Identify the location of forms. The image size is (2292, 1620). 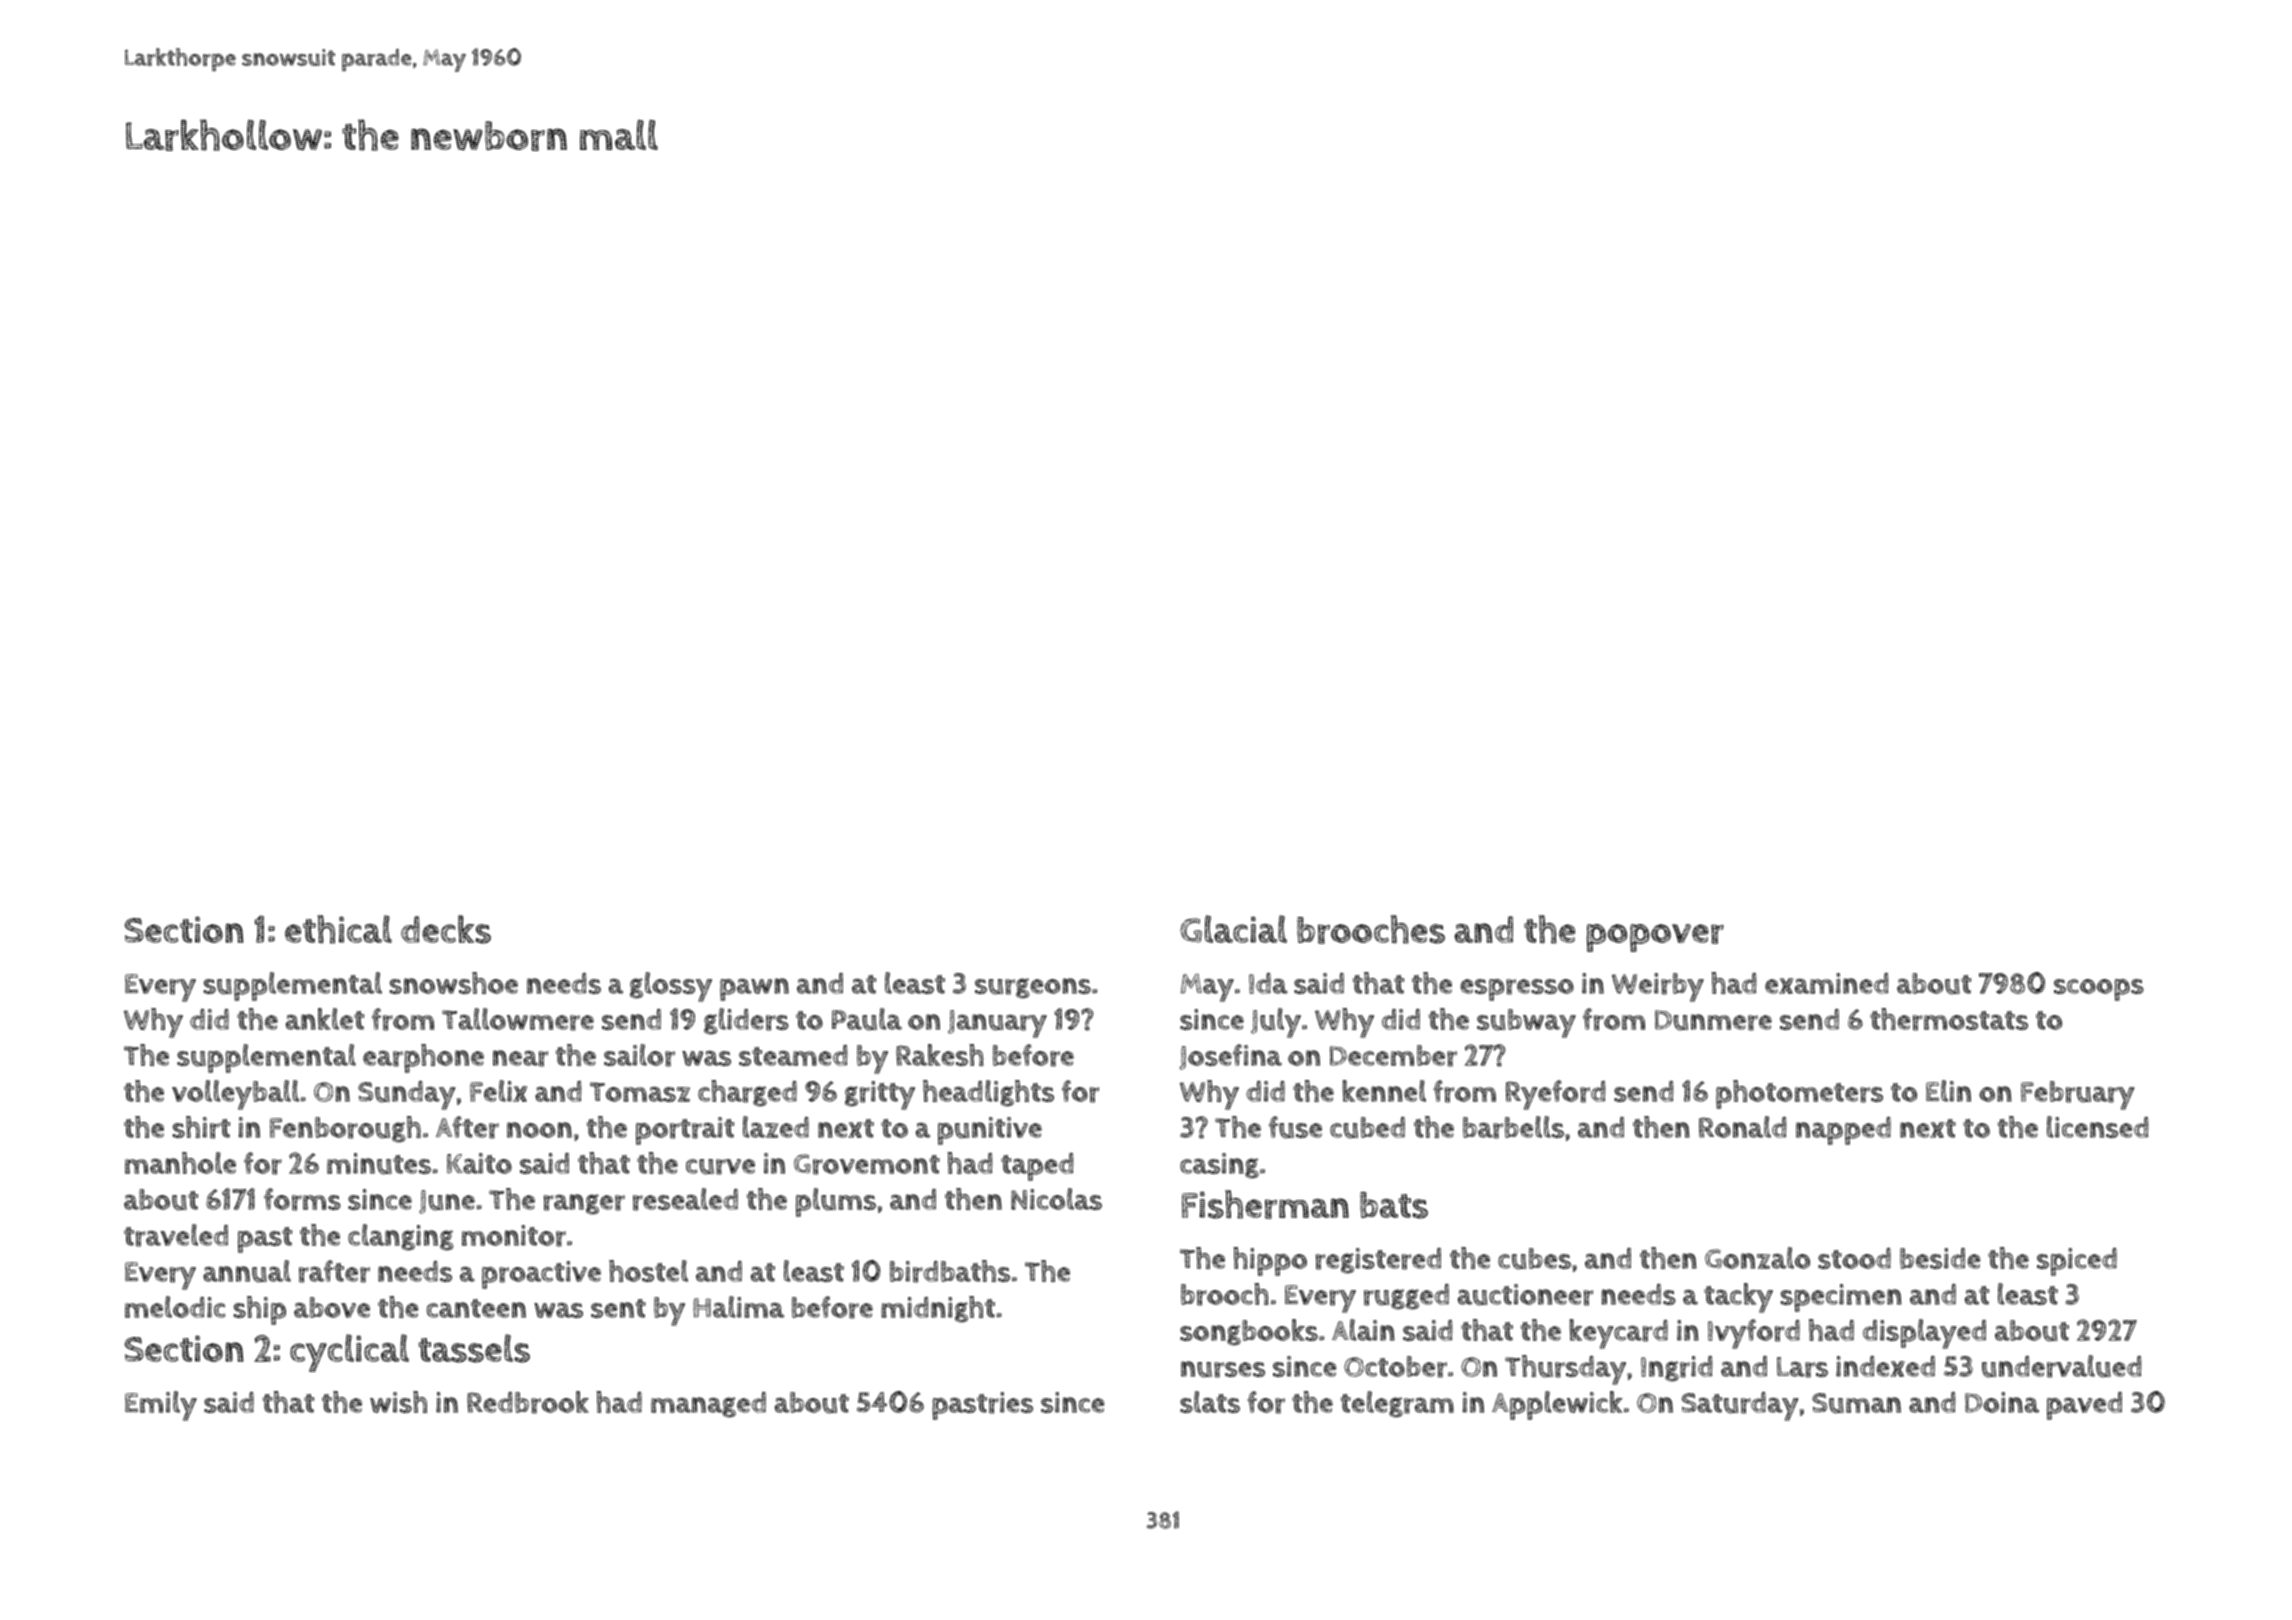
(302, 1199).
